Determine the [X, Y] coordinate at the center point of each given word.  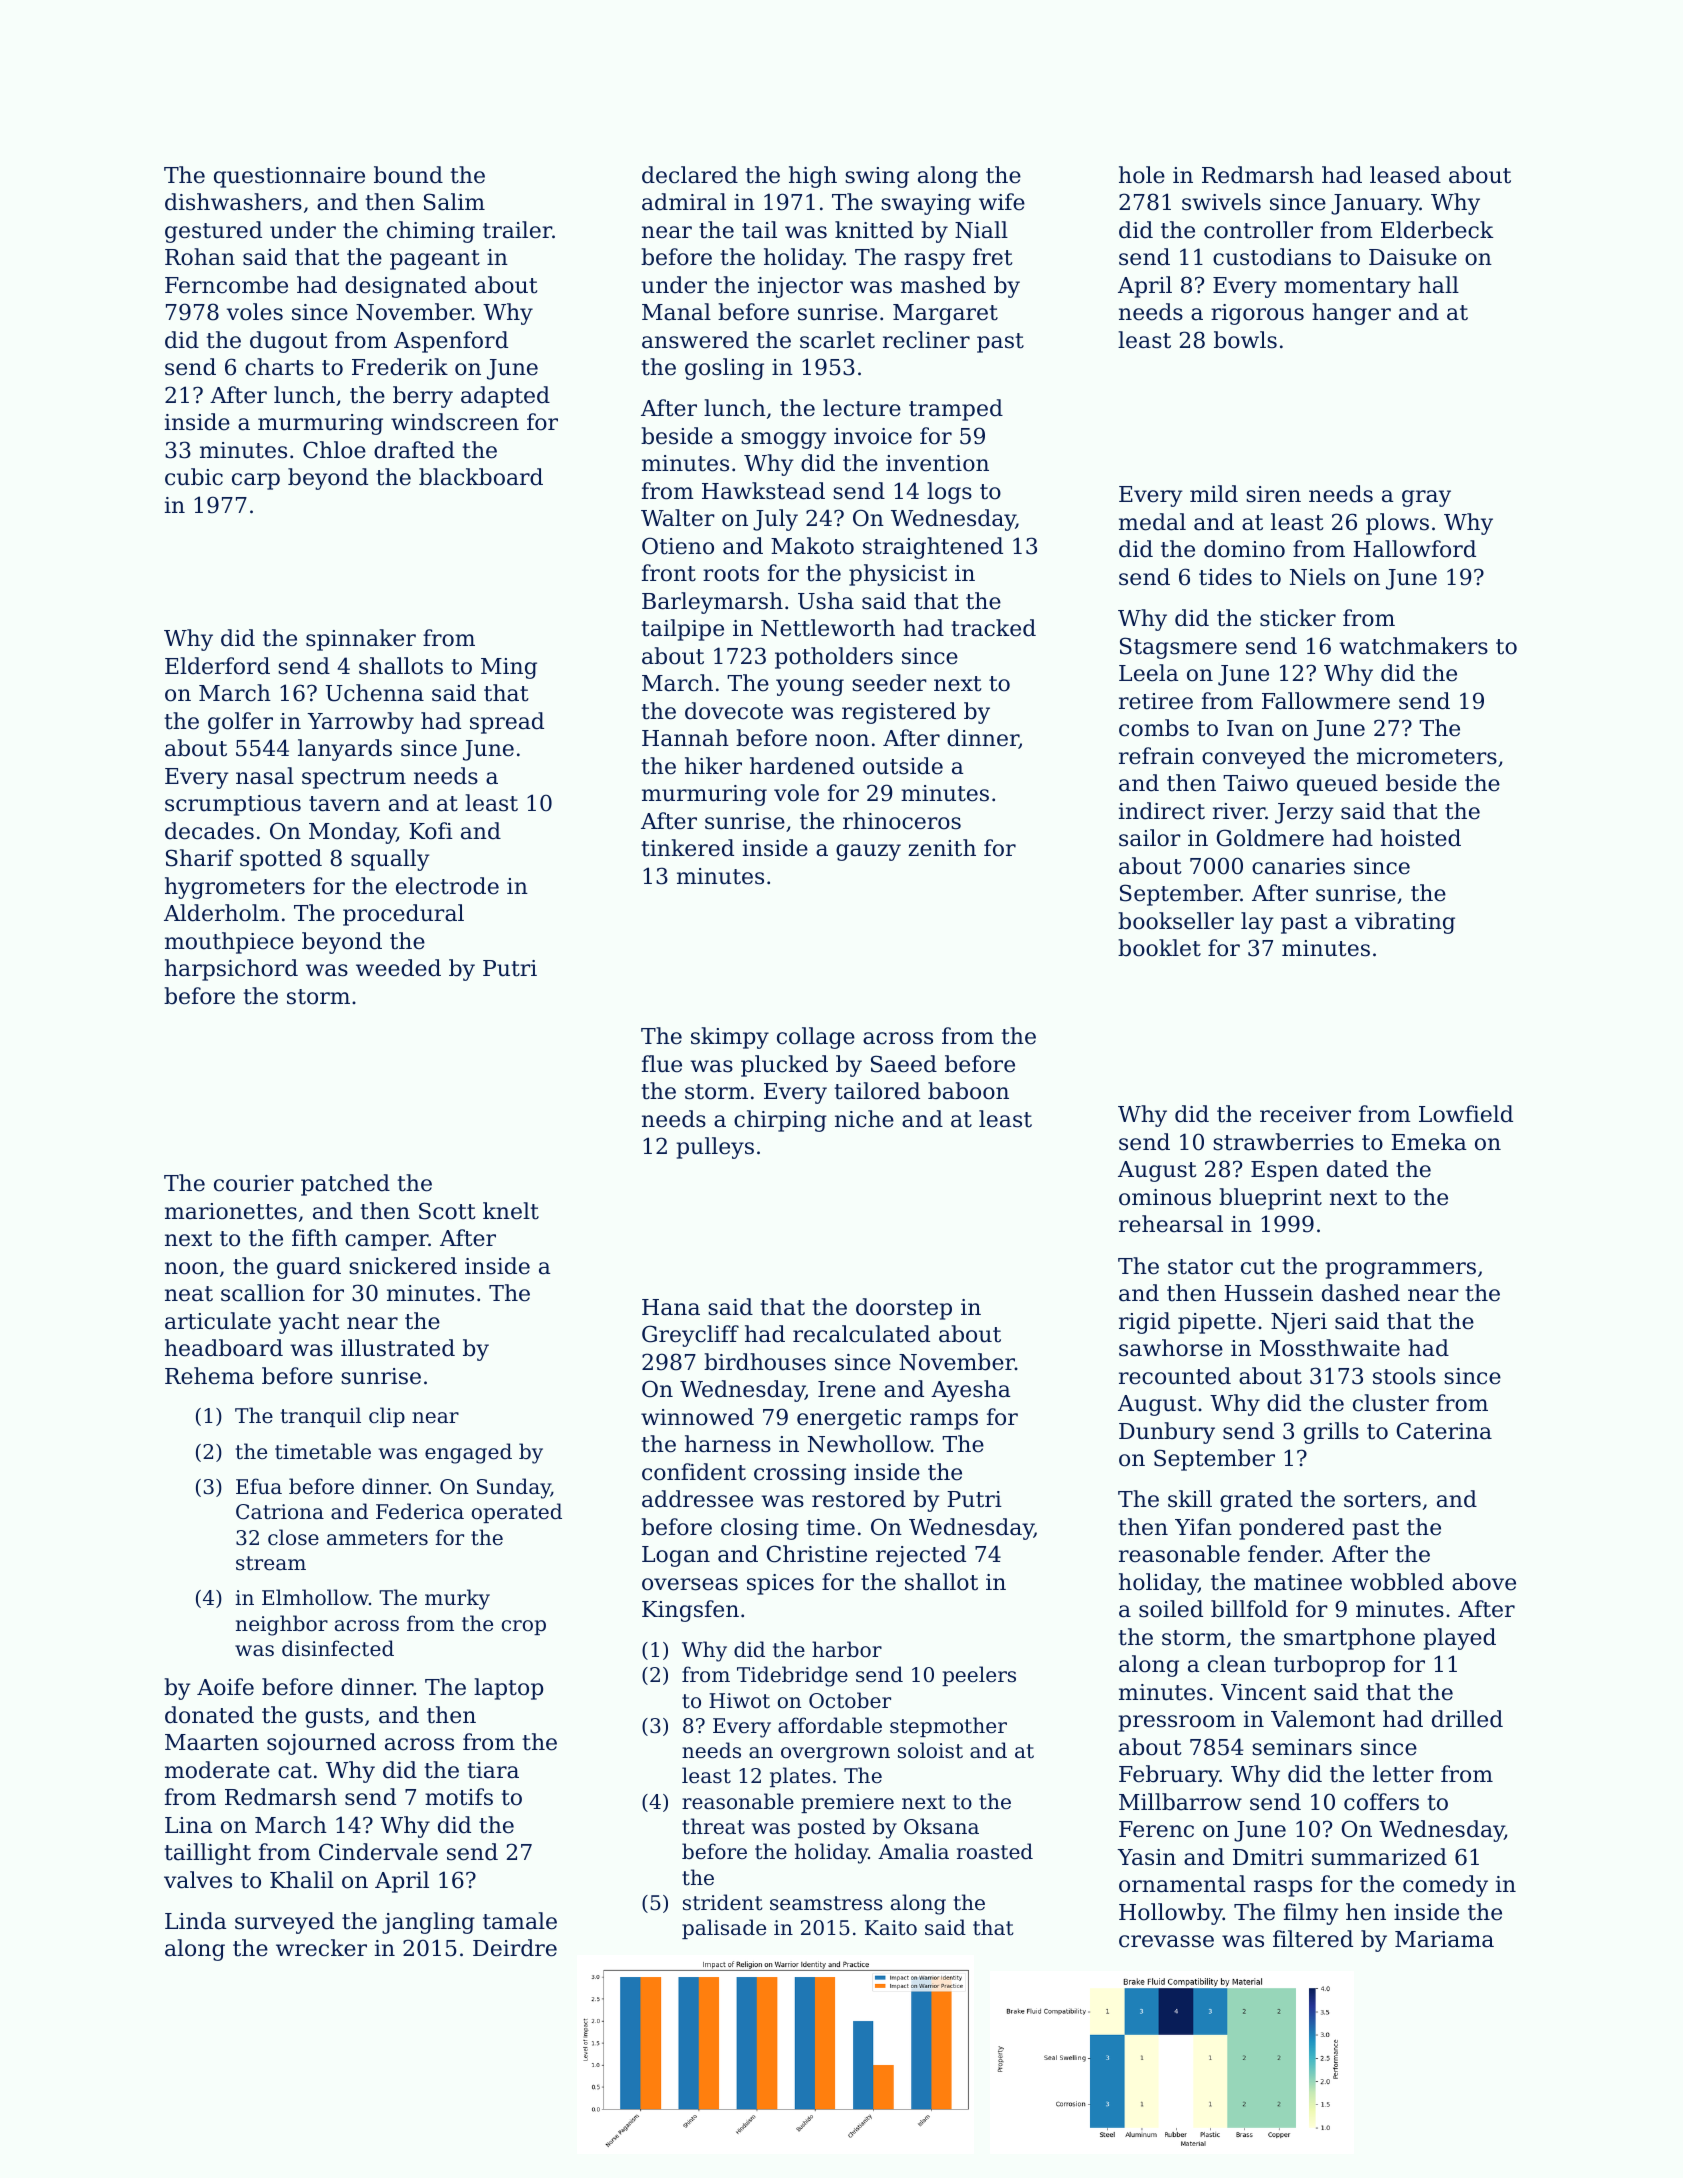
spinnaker [361, 640]
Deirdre [515, 1948]
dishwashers [233, 202]
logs [949, 493]
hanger [1351, 314]
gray [1426, 498]
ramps [944, 1421]
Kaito [891, 1928]
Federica [420, 1511]
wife [1002, 202]
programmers [1400, 1270]
